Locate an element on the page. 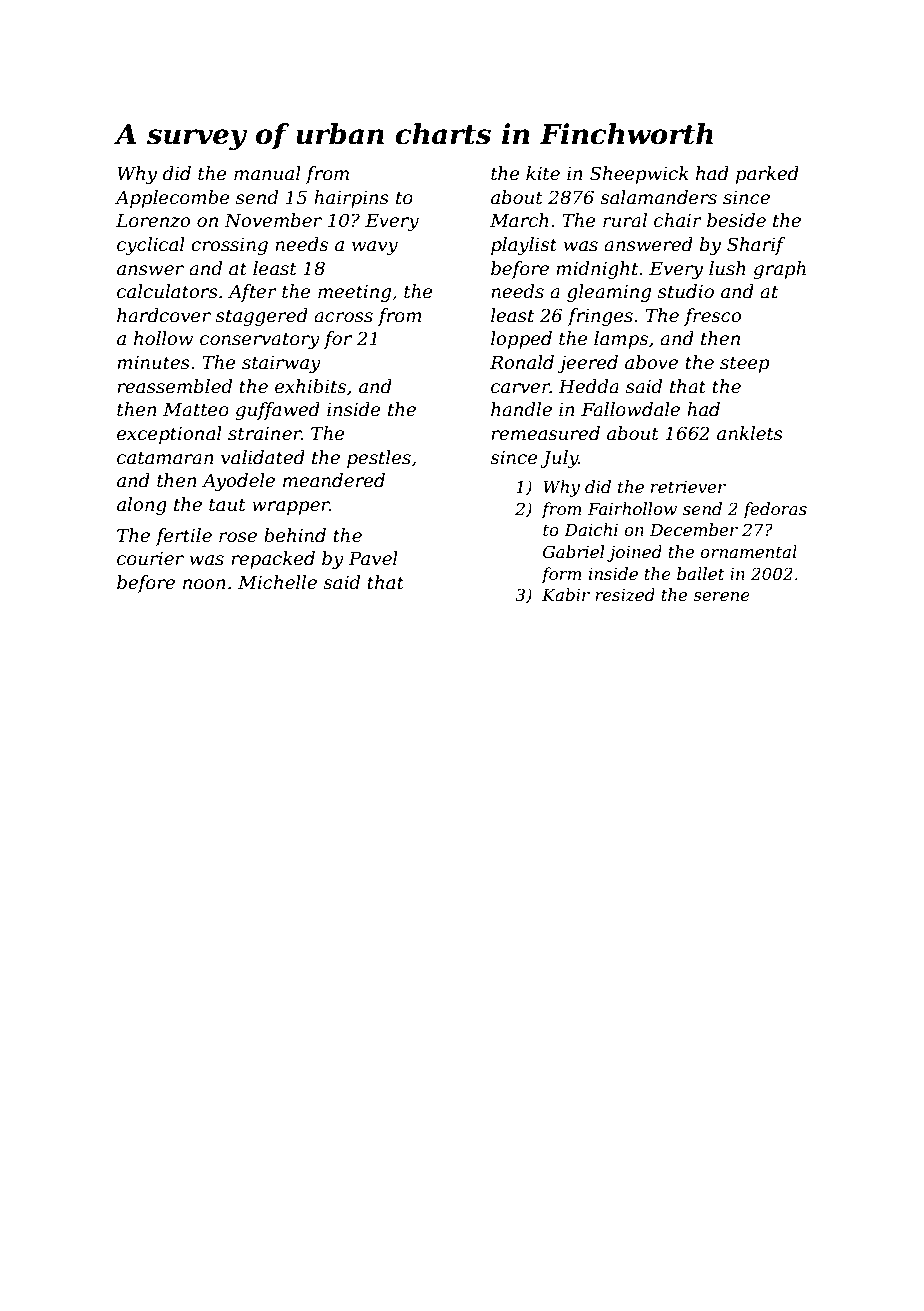  anklets is located at coordinates (750, 433).
